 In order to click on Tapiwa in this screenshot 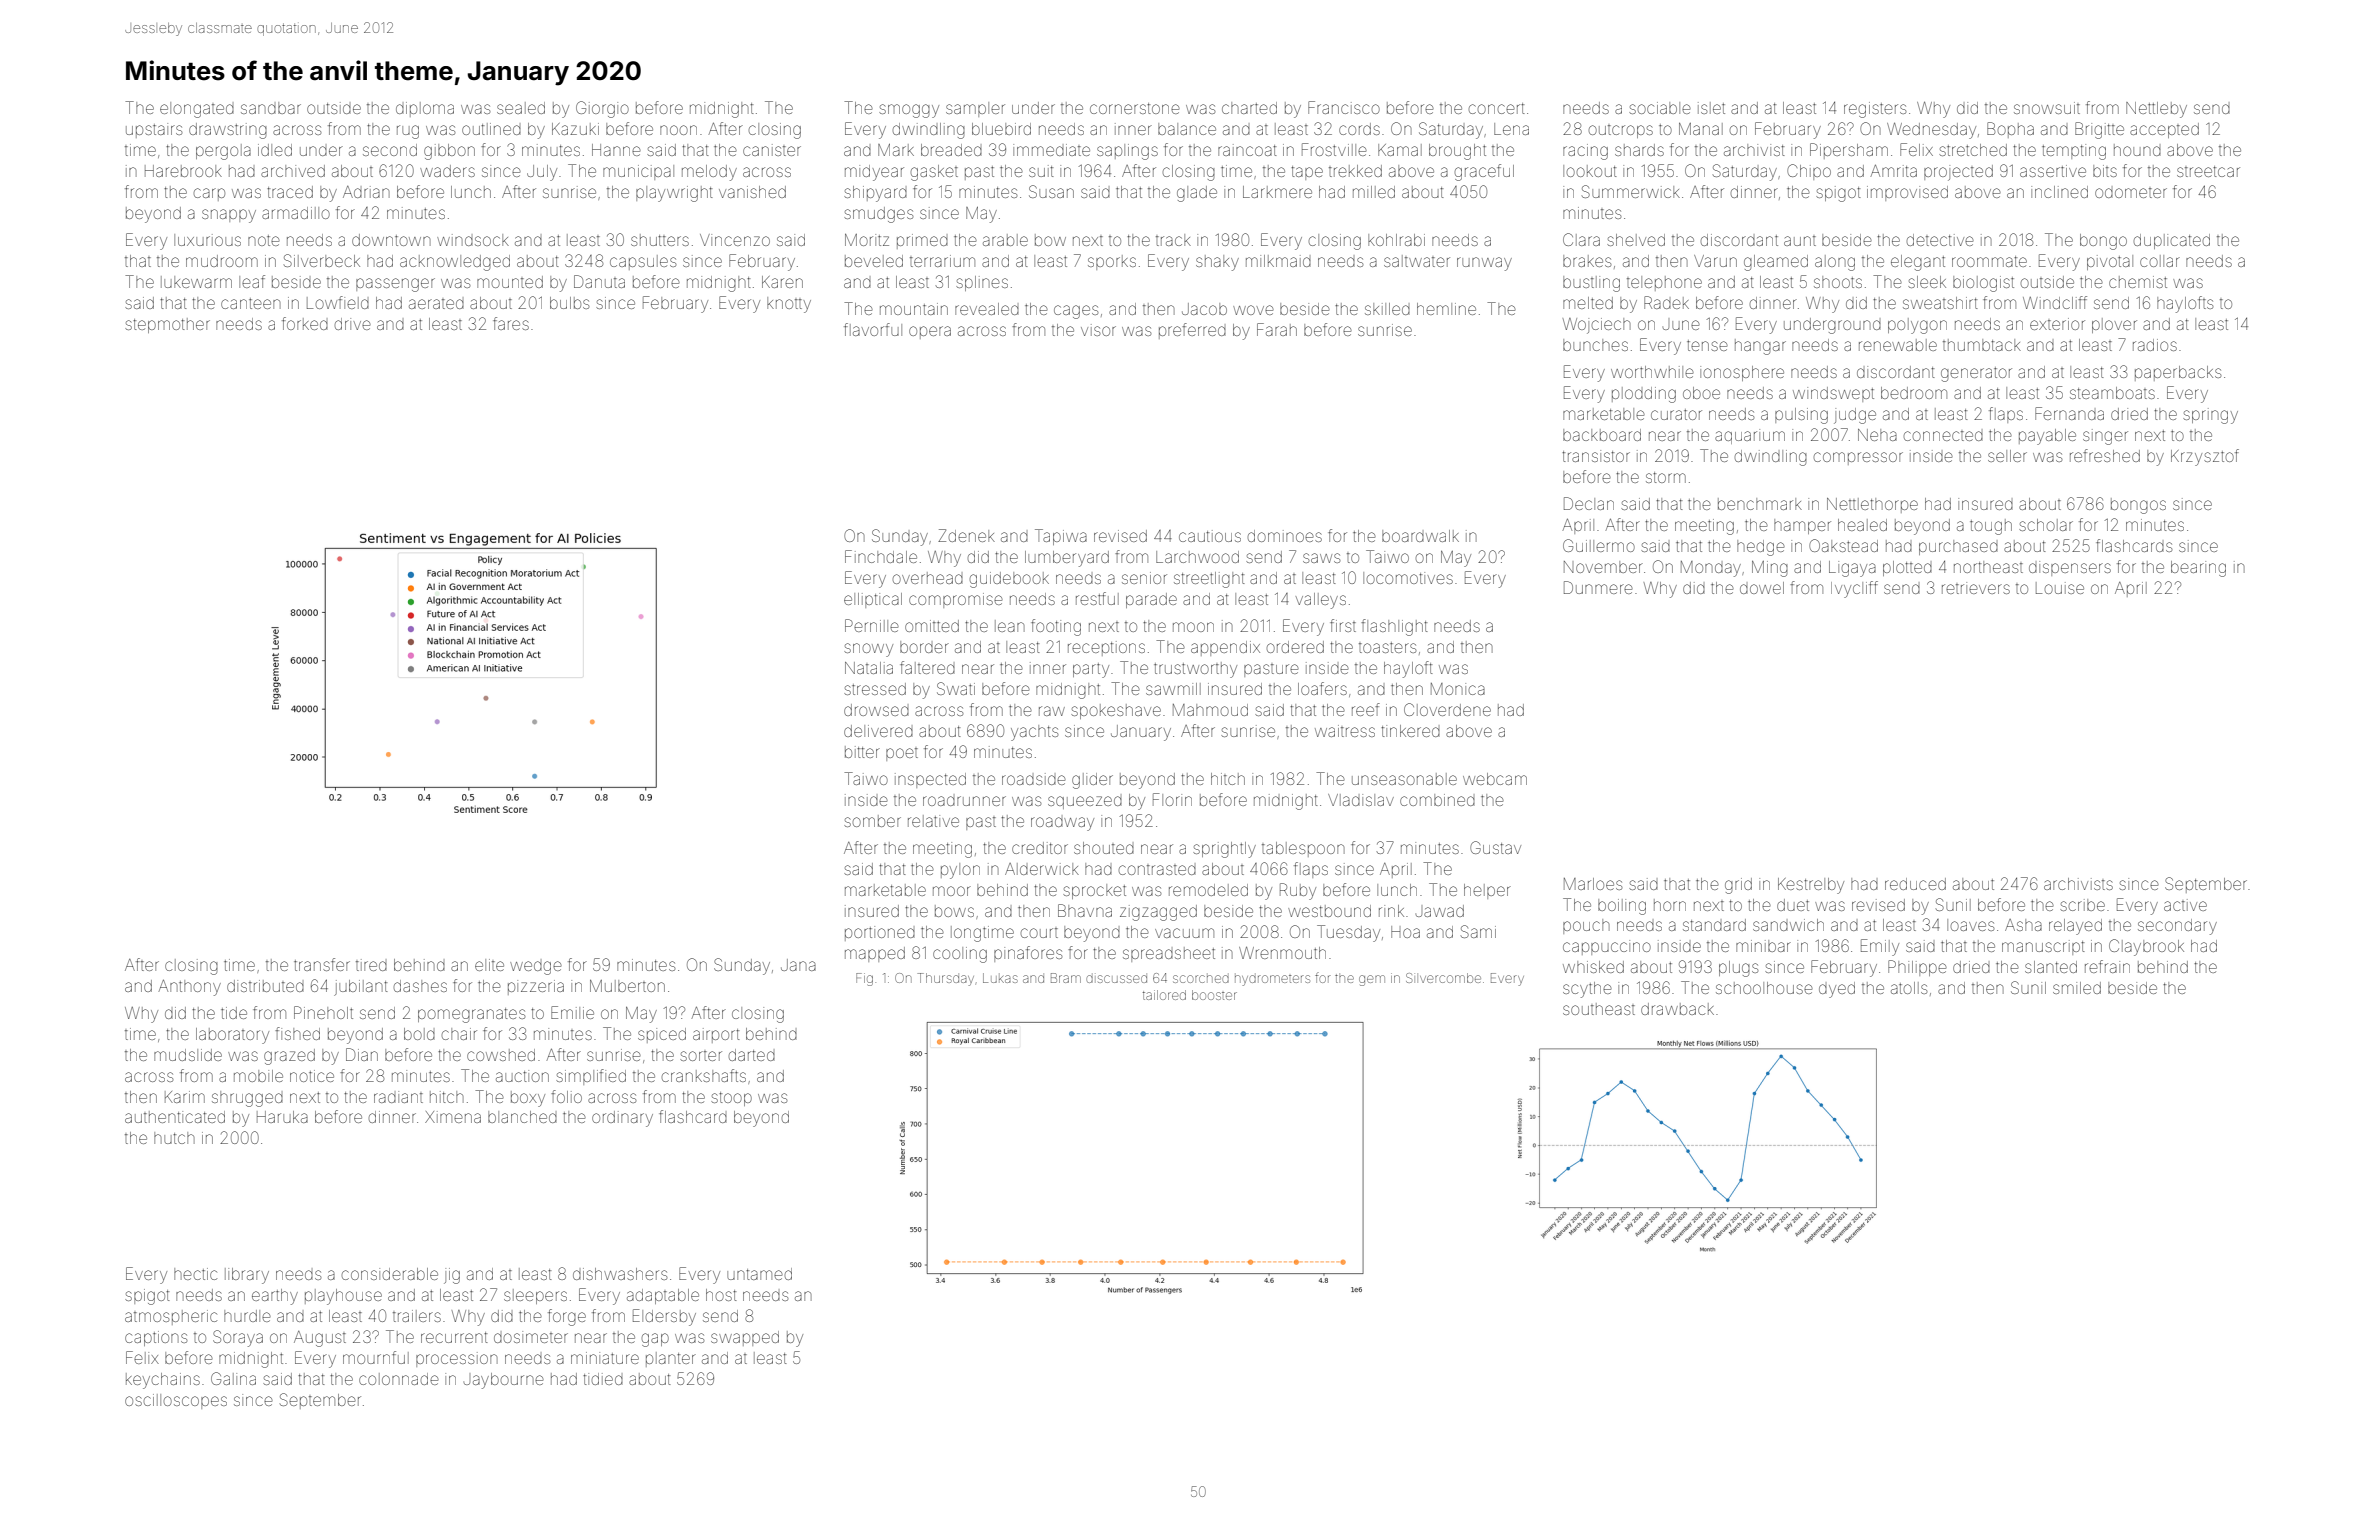, I will do `click(1061, 537)`.
